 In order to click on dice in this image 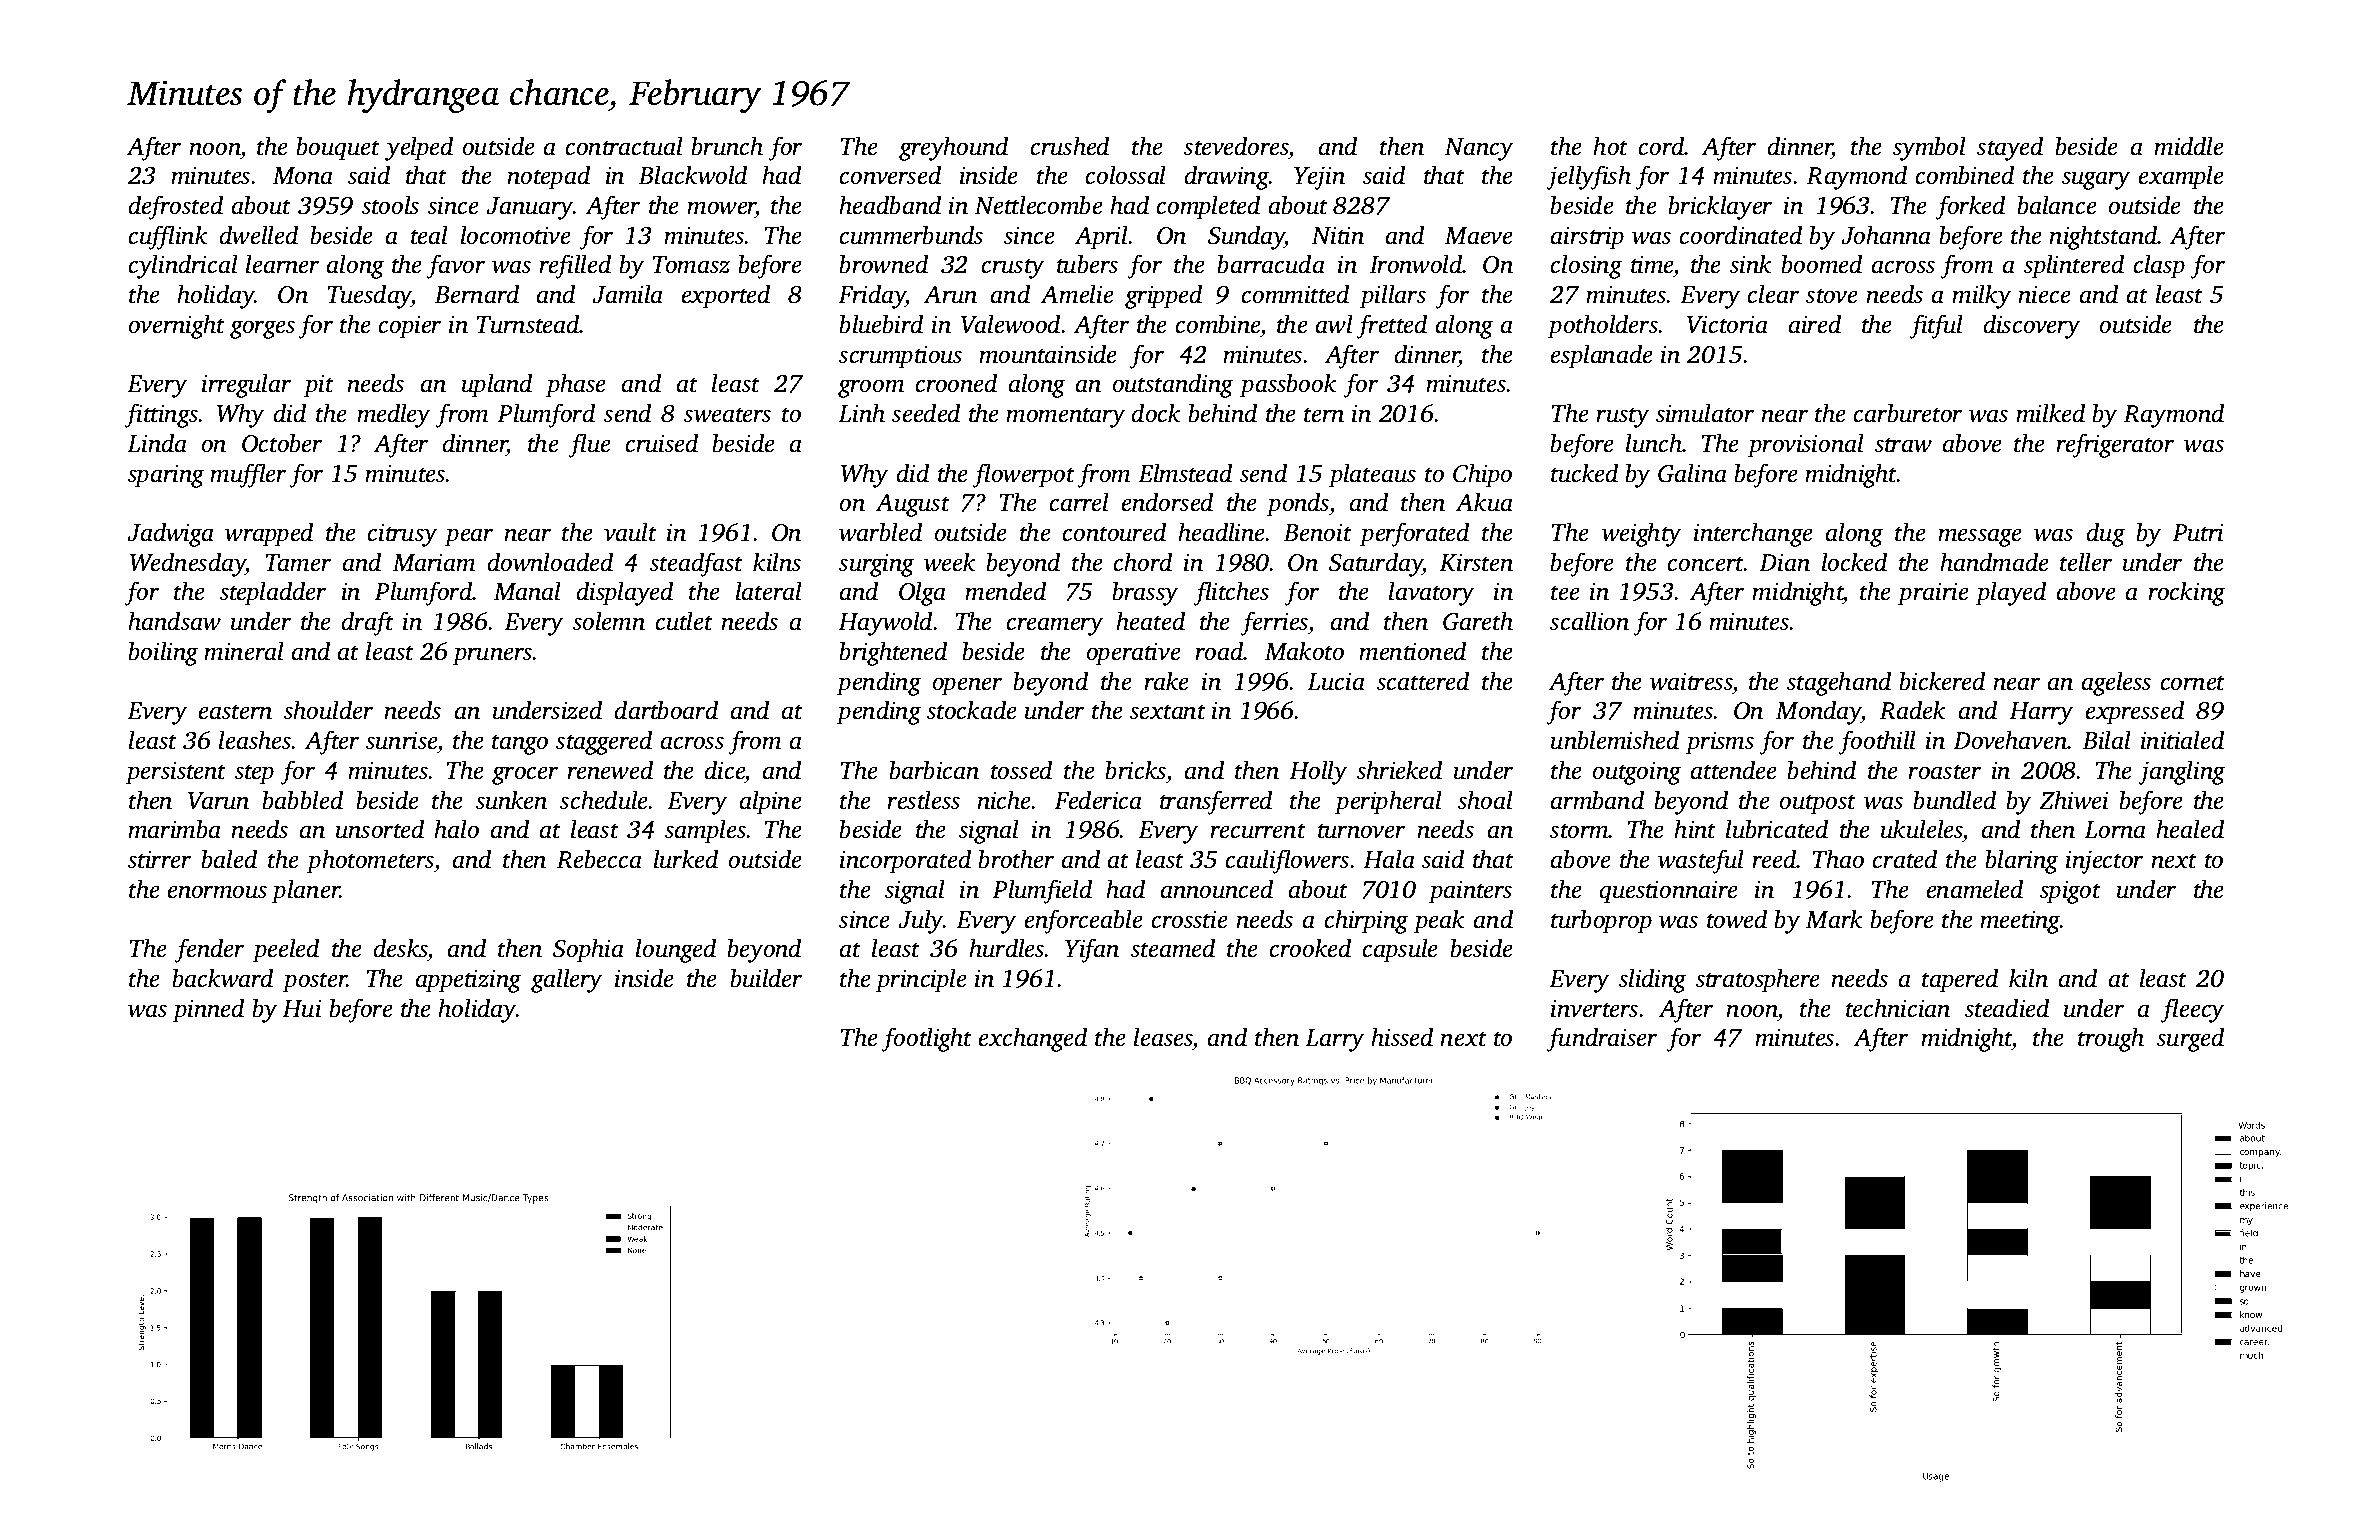, I will do `click(725, 770)`.
